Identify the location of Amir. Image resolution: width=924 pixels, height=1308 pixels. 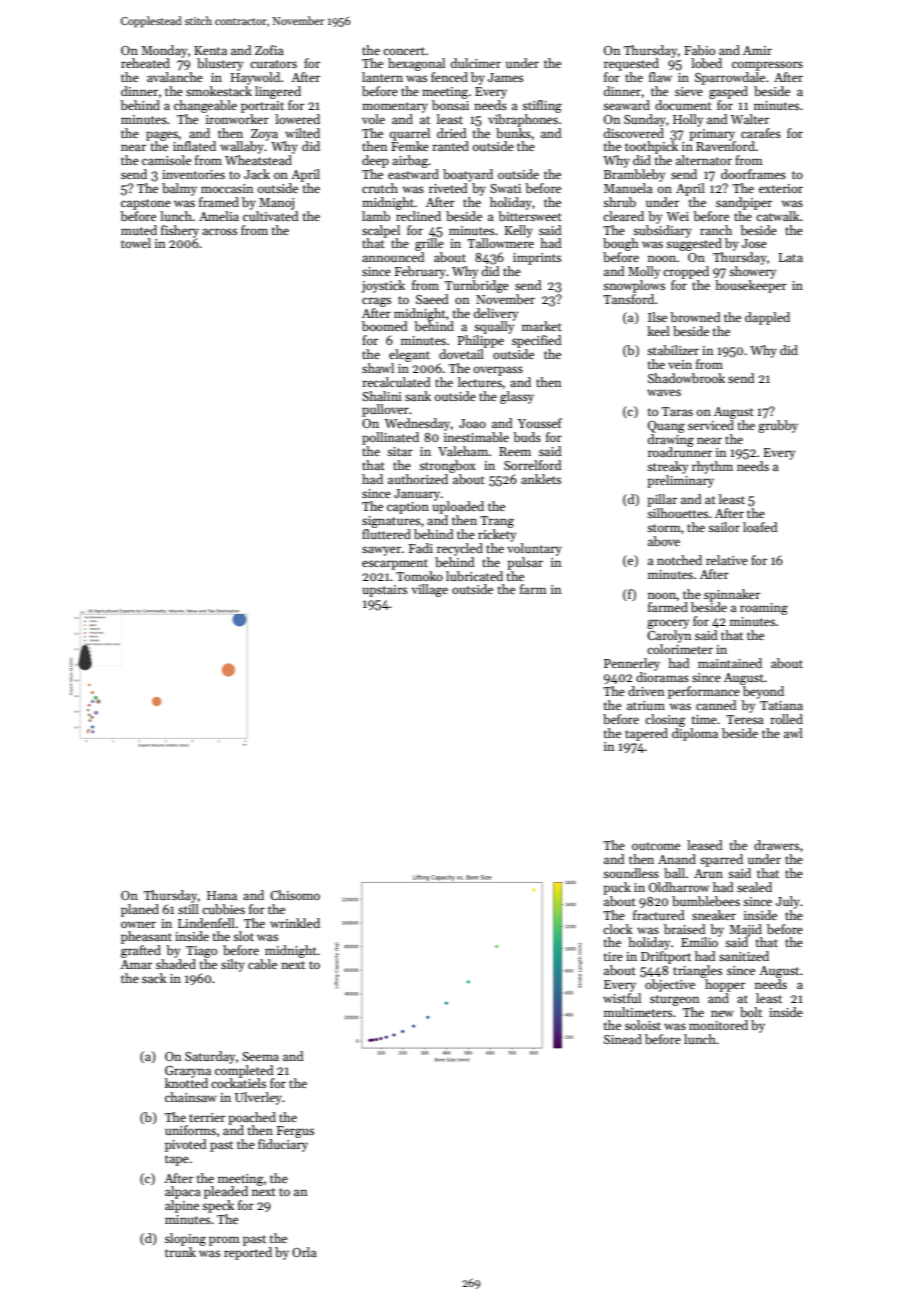
(757, 50).
